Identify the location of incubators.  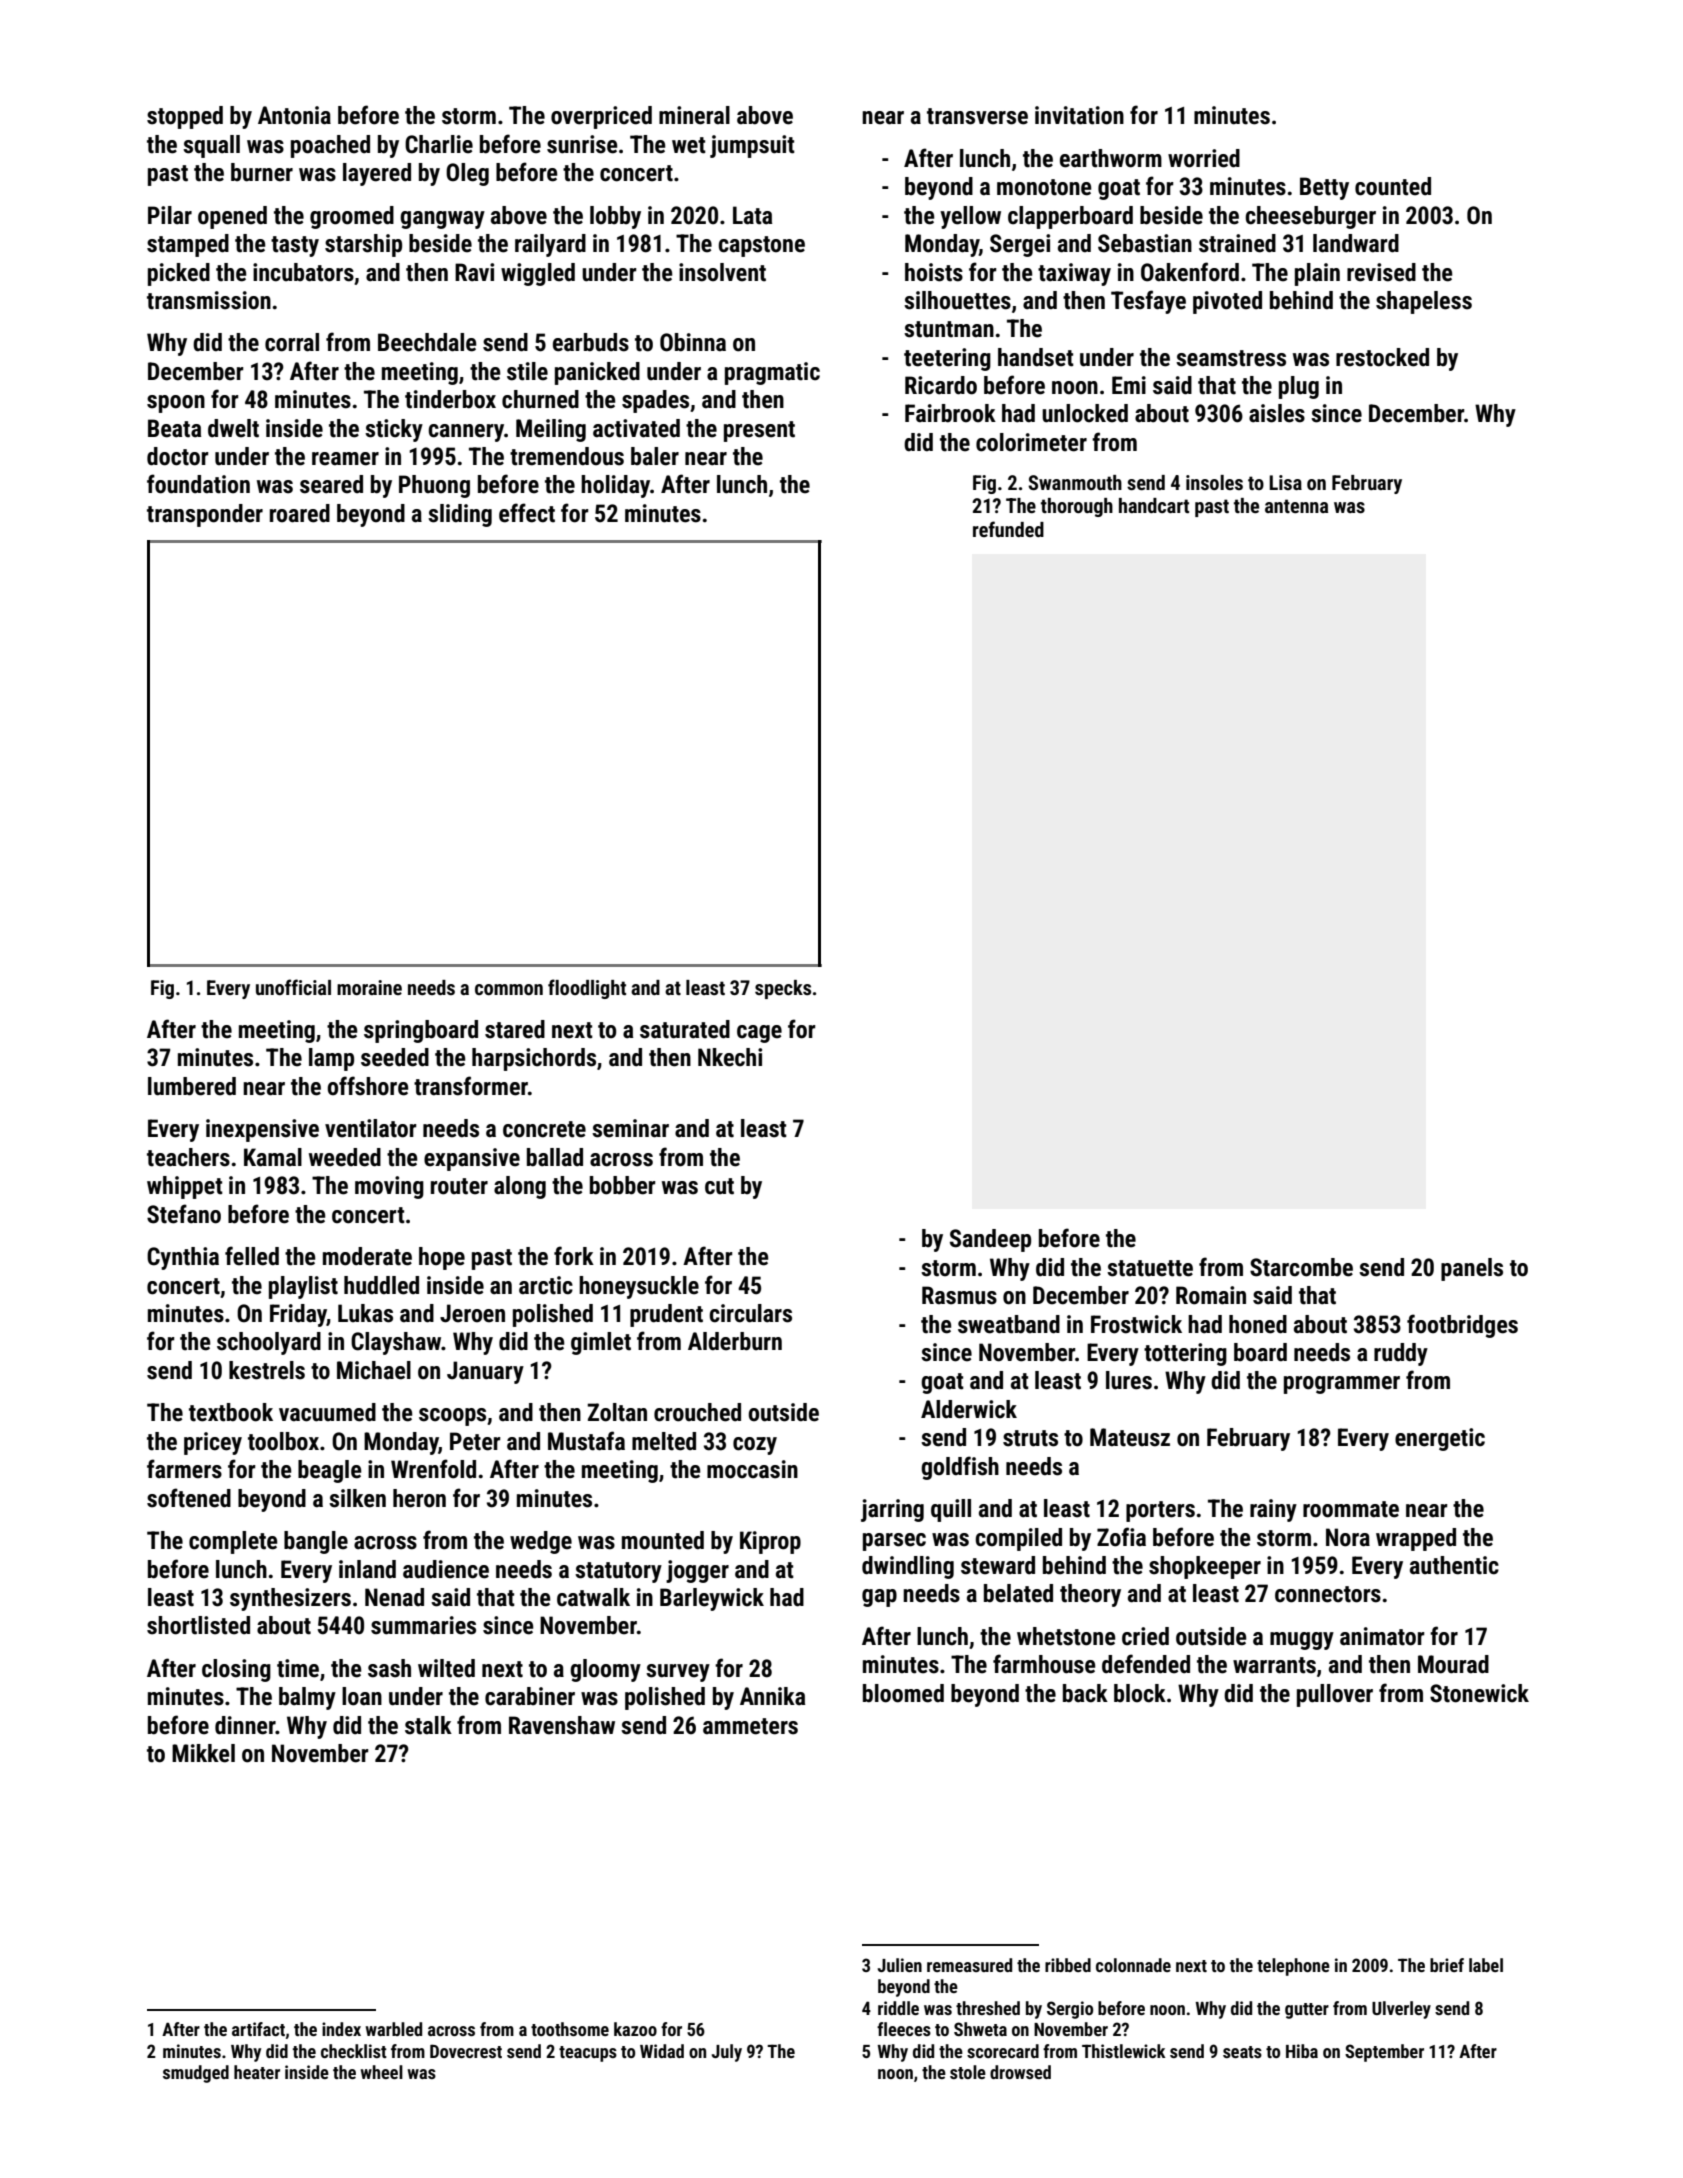
(303, 272).
